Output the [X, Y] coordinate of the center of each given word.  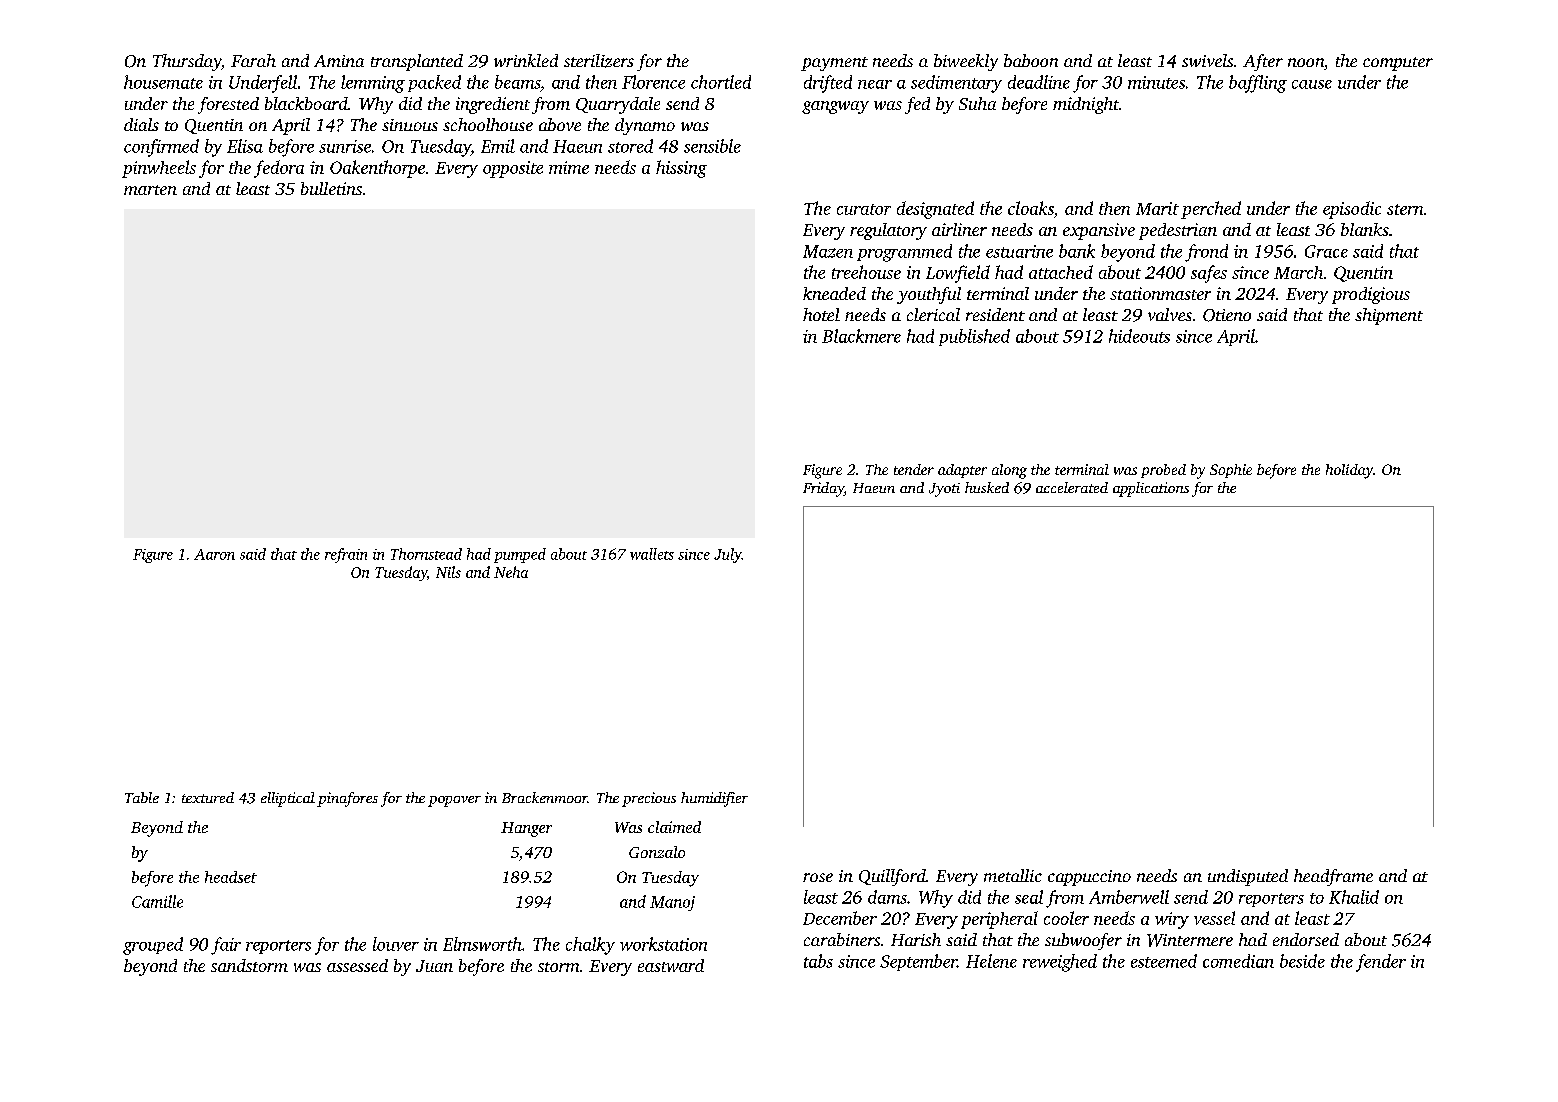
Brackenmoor [545, 797]
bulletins [331, 188]
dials [141, 124]
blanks [1365, 229]
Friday [823, 489]
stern [1405, 209]
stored [630, 146]
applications [1151, 489]
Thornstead [426, 554]
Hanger [526, 829]
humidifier [714, 799]
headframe [1333, 877]
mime [569, 167]
